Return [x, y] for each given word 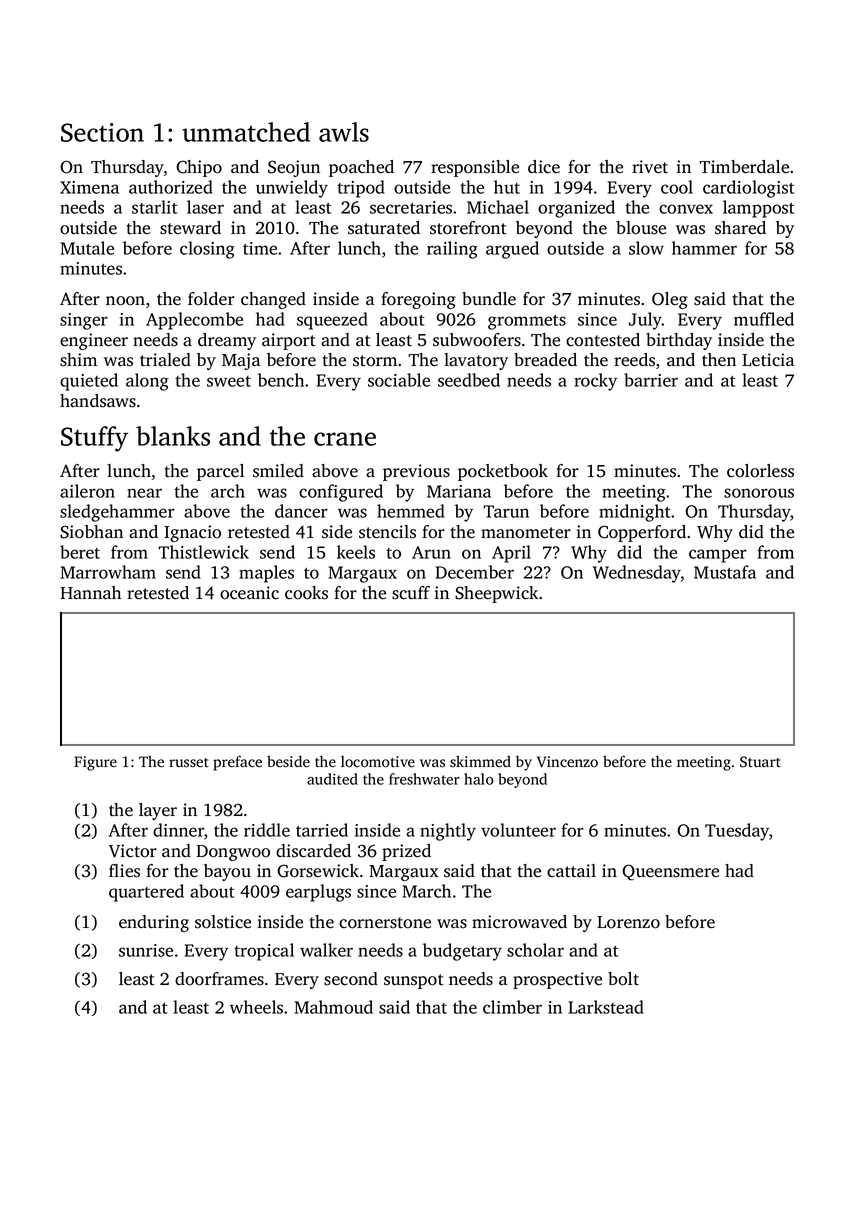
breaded [545, 360]
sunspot [414, 981]
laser [205, 207]
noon [125, 301]
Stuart [760, 762]
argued [512, 250]
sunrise [146, 950]
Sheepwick [496, 594]
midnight [634, 513]
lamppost [758, 209]
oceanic [249, 593]
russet [189, 763]
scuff [411, 593]
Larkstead [606, 1007]
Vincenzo [567, 762]
